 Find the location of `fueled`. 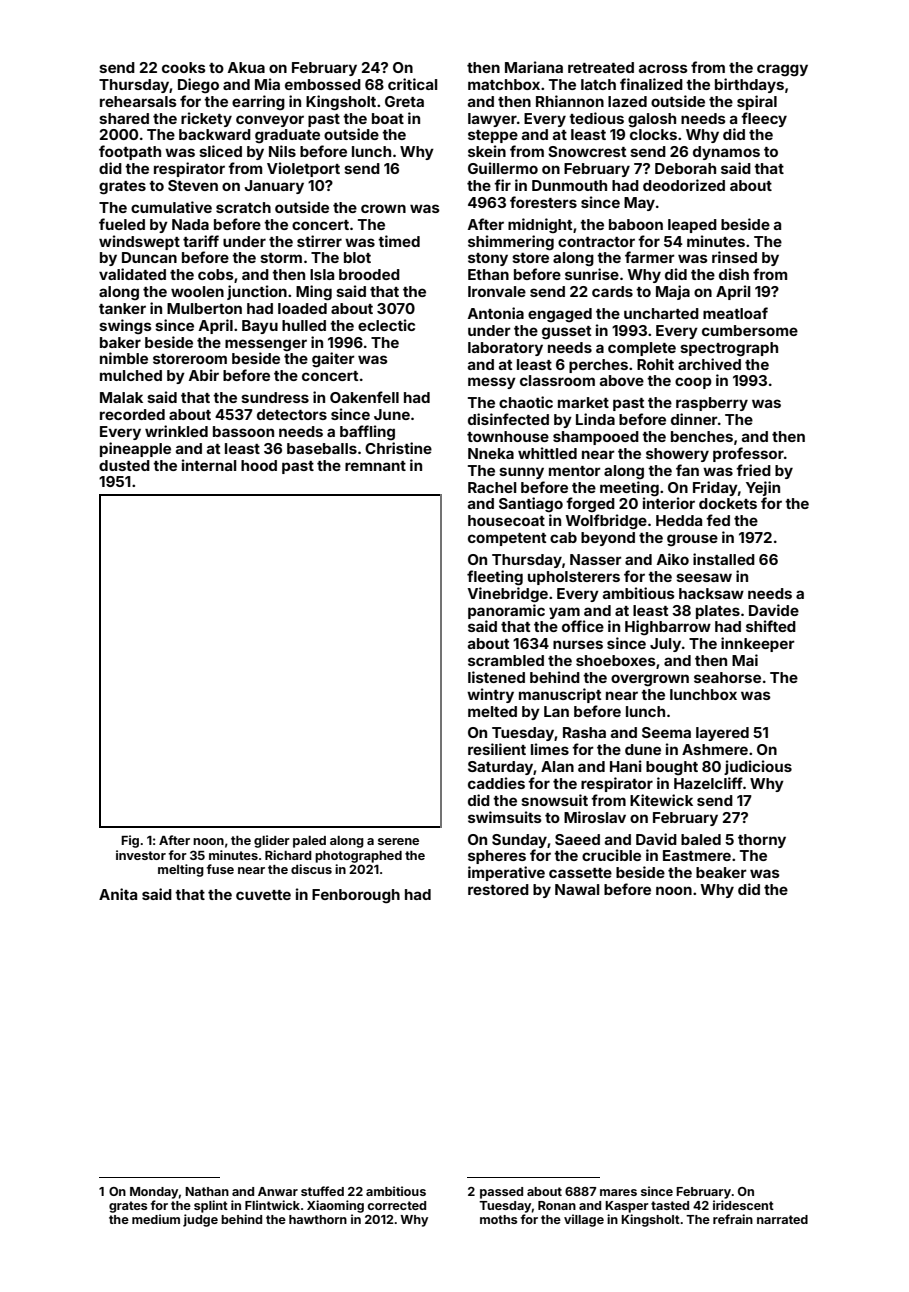

fueled is located at coordinates (122, 224).
